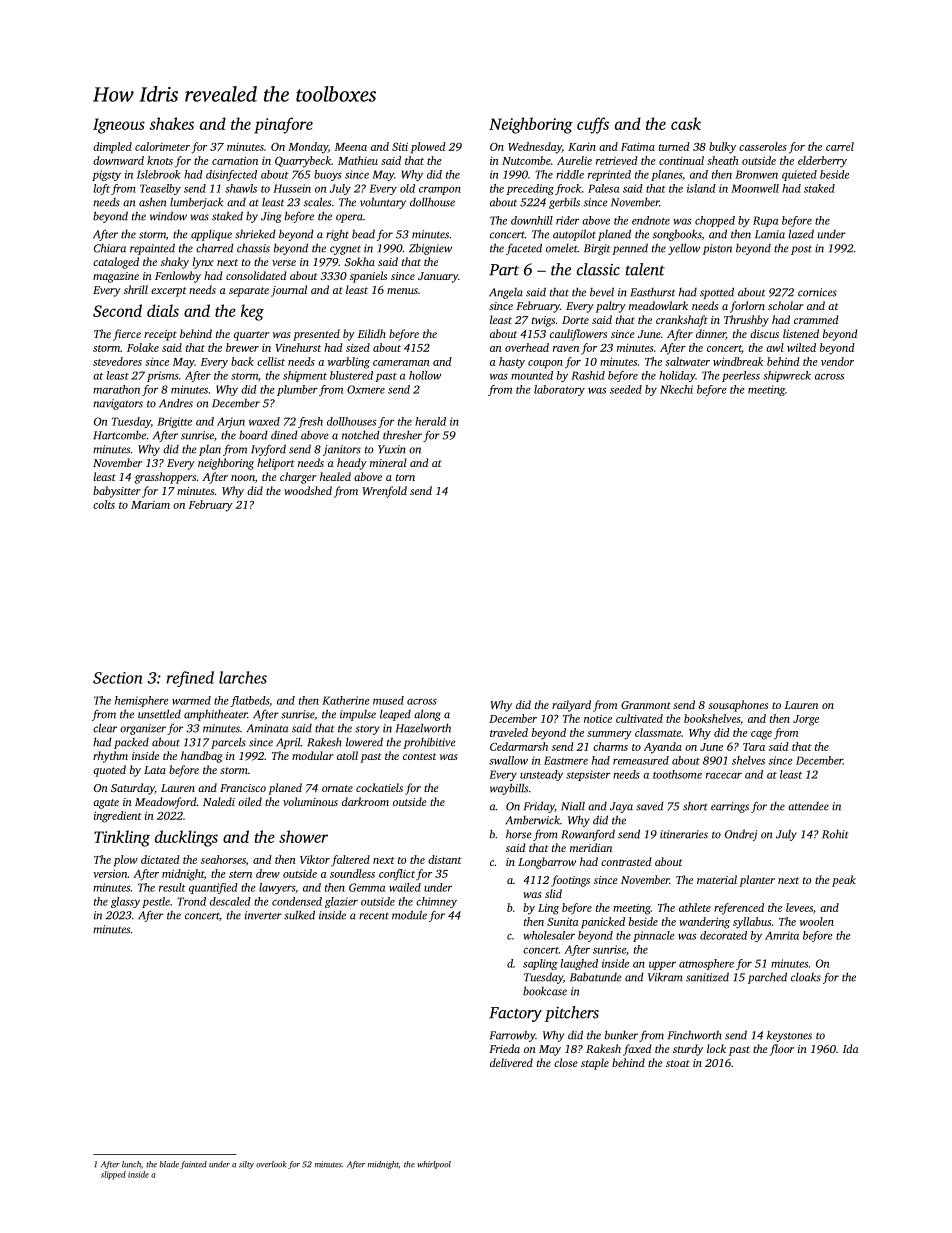  I want to click on Aminata, so click(267, 728).
